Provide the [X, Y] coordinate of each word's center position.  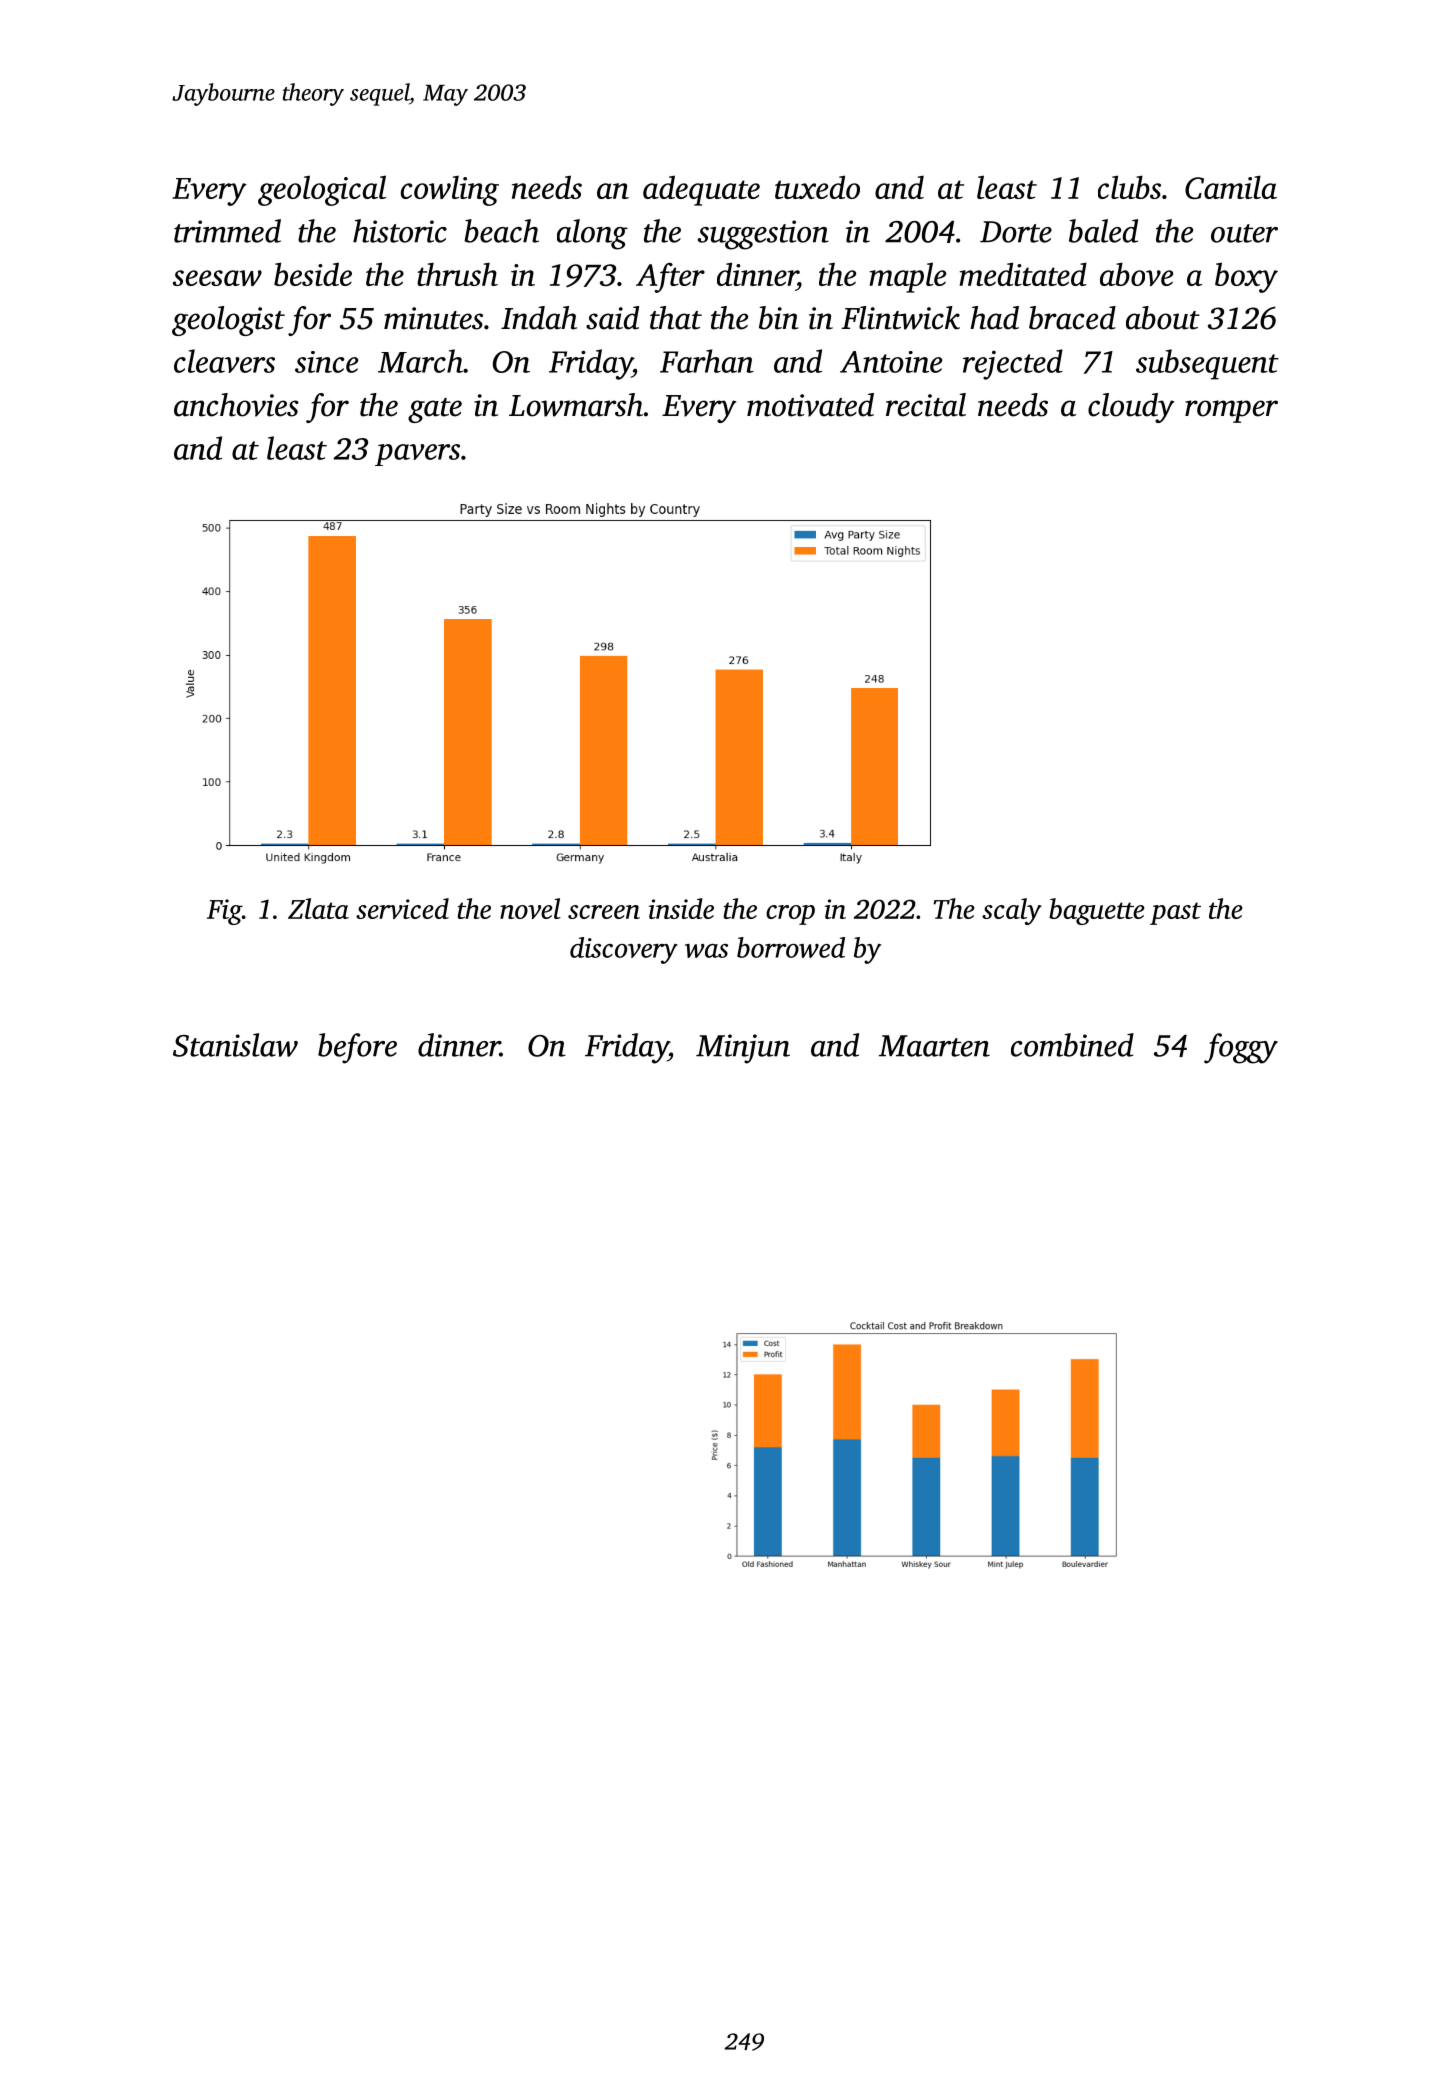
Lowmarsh [576, 405]
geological [322, 190]
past [1175, 913]
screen [604, 912]
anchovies [236, 405]
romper [1231, 411]
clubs [1129, 187]
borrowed [791, 947]
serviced [402, 908]
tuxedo [817, 187]
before [357, 1048]
